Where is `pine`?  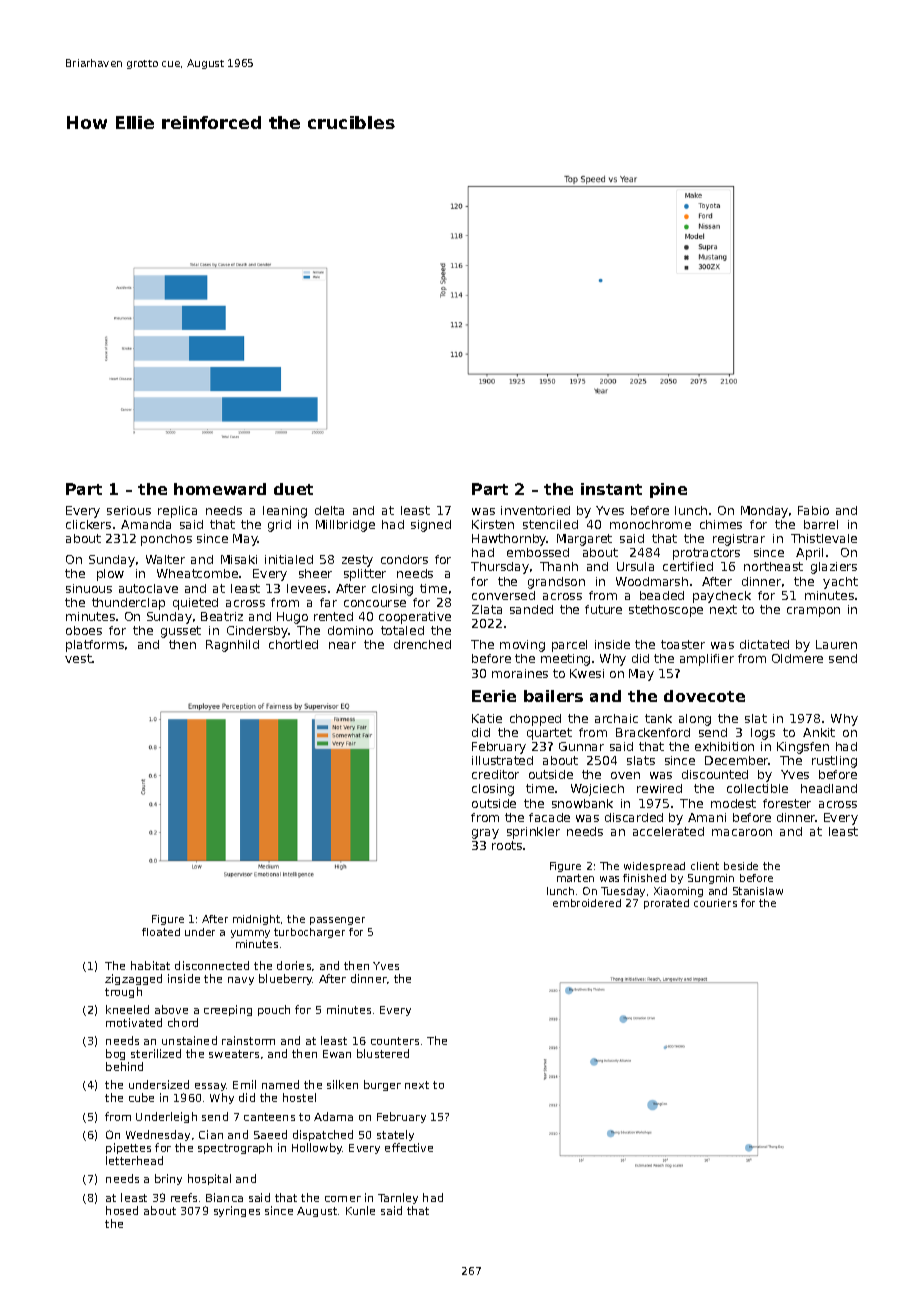 pine is located at coordinates (668, 490).
